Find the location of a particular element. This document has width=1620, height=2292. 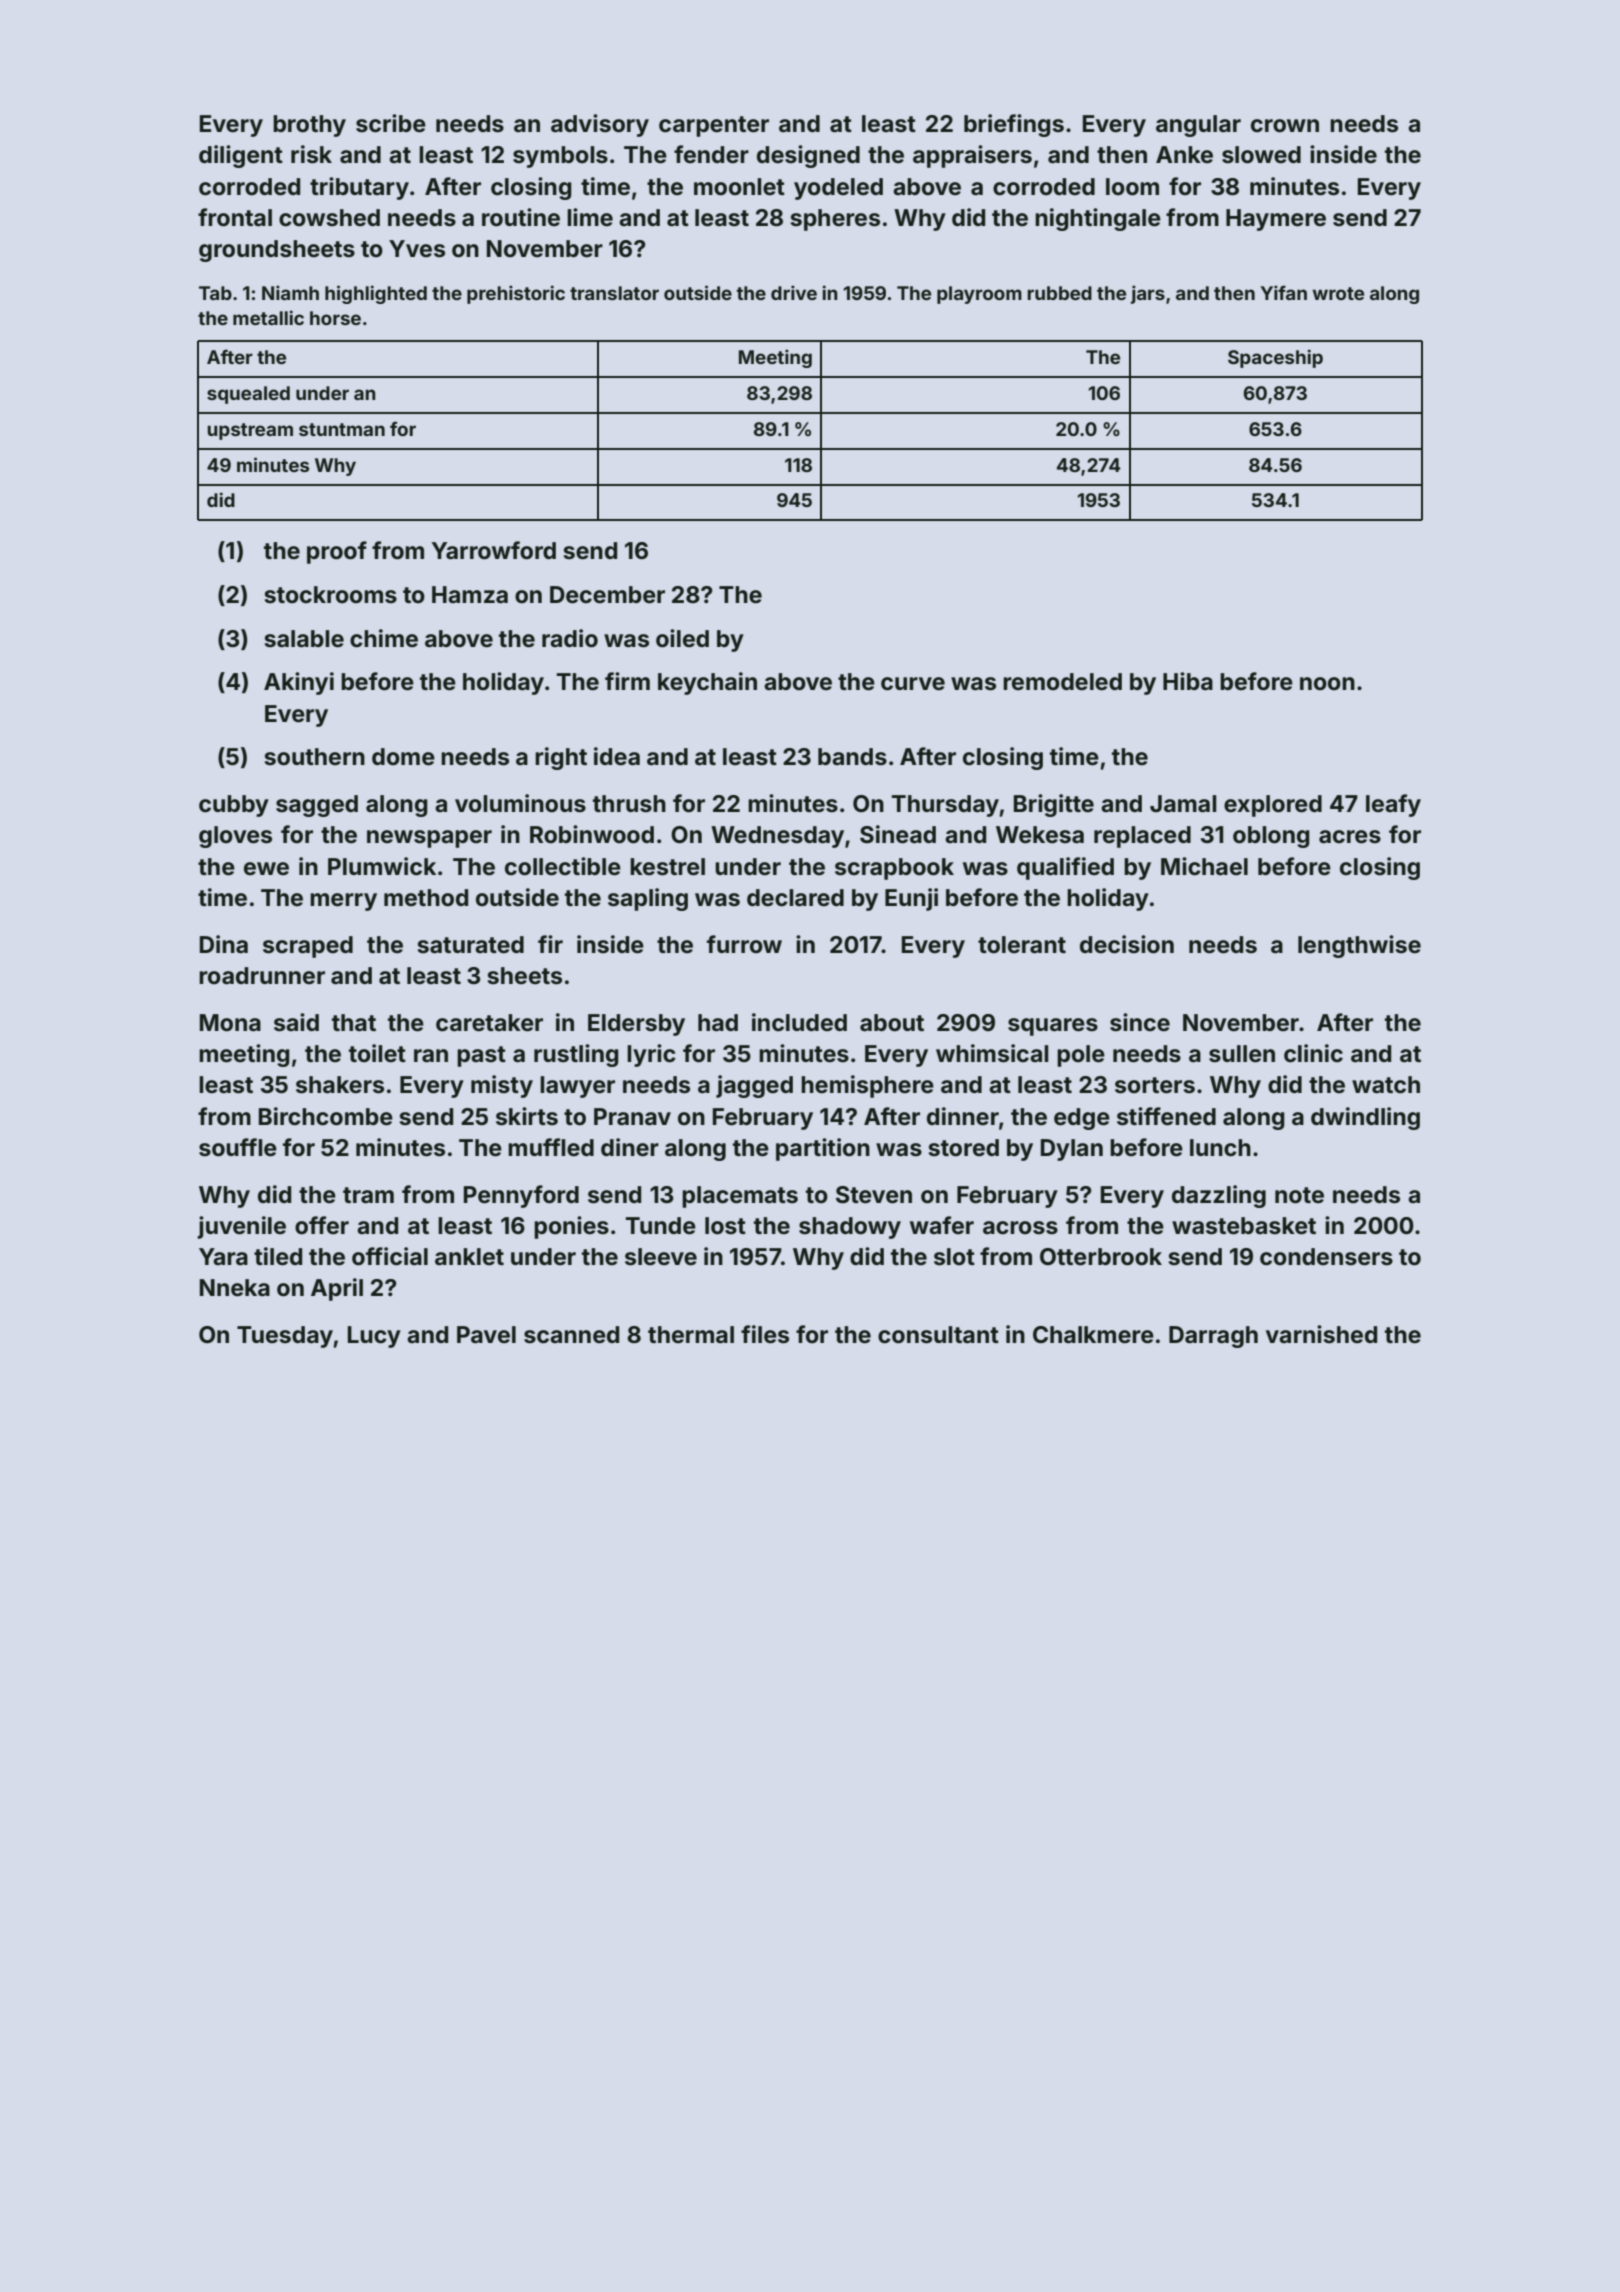

Eldersby is located at coordinates (636, 1025).
